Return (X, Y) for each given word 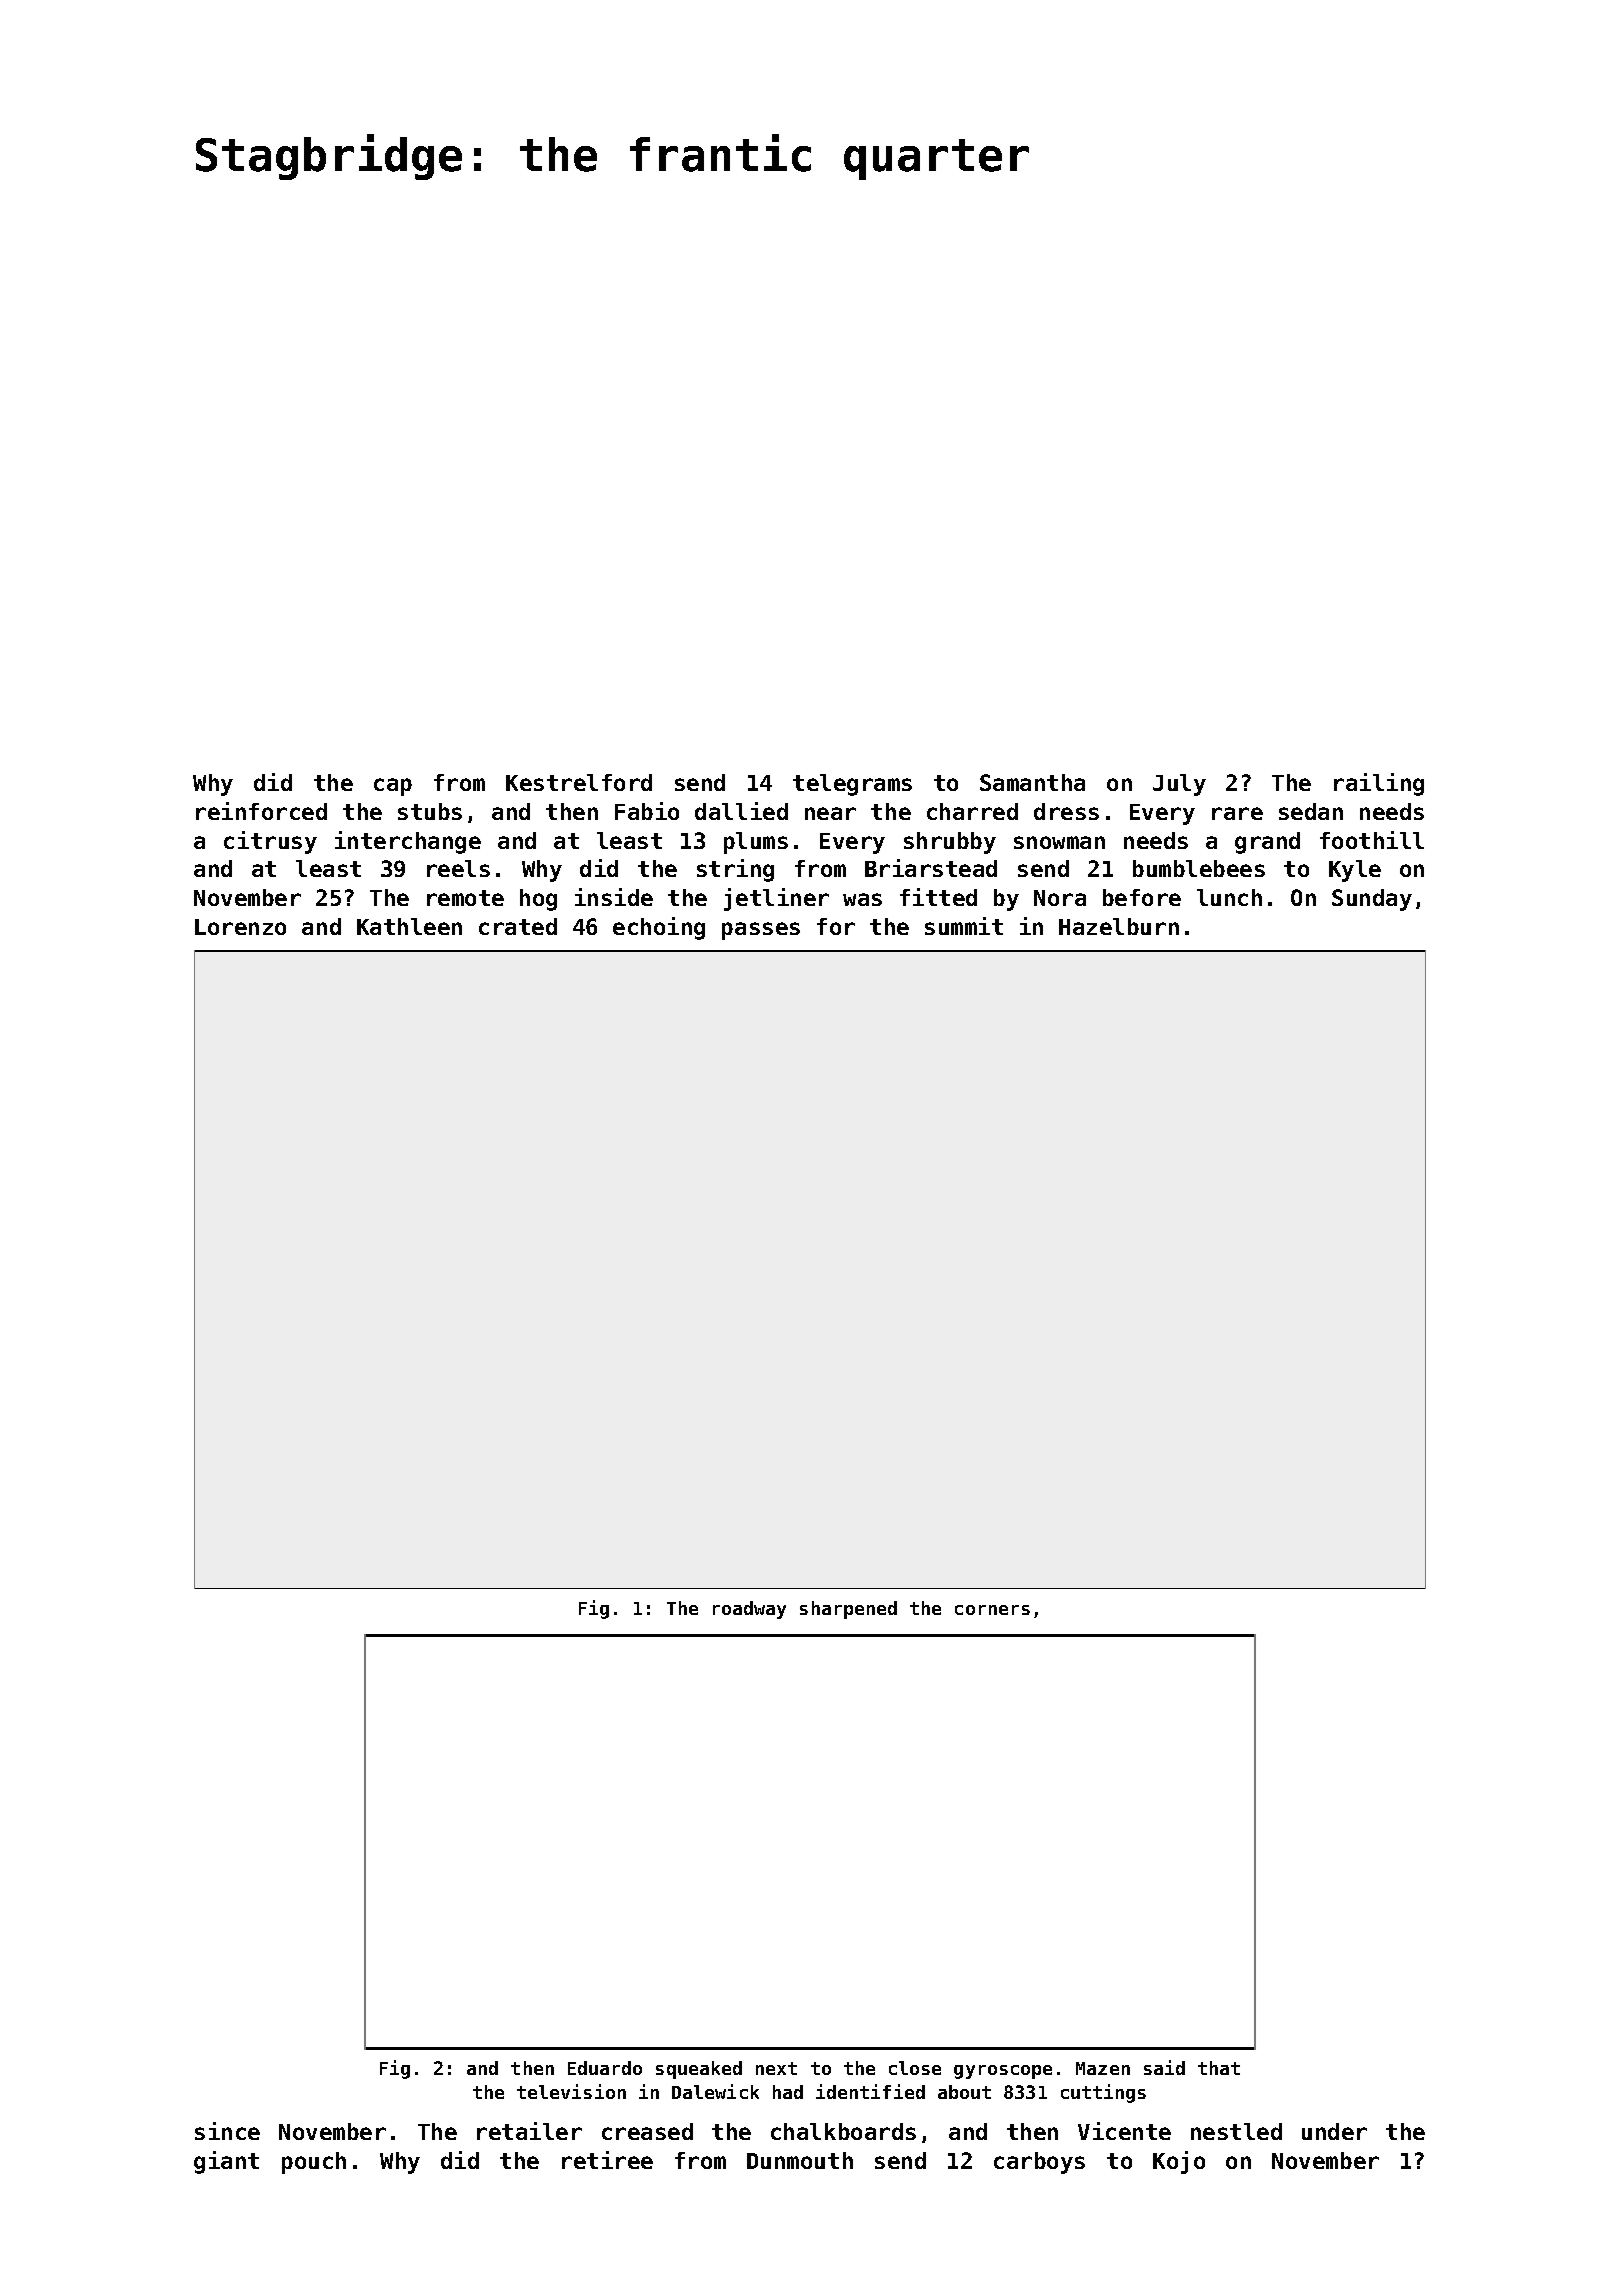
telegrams (852, 785)
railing (1379, 784)
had (788, 2092)
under (1334, 2131)
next (776, 2068)
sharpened (848, 1610)
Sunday (1372, 900)
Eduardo (605, 2068)
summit (964, 926)
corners (992, 1610)
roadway (749, 1610)
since (227, 2131)
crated (518, 926)
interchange (408, 842)
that (1219, 2068)
